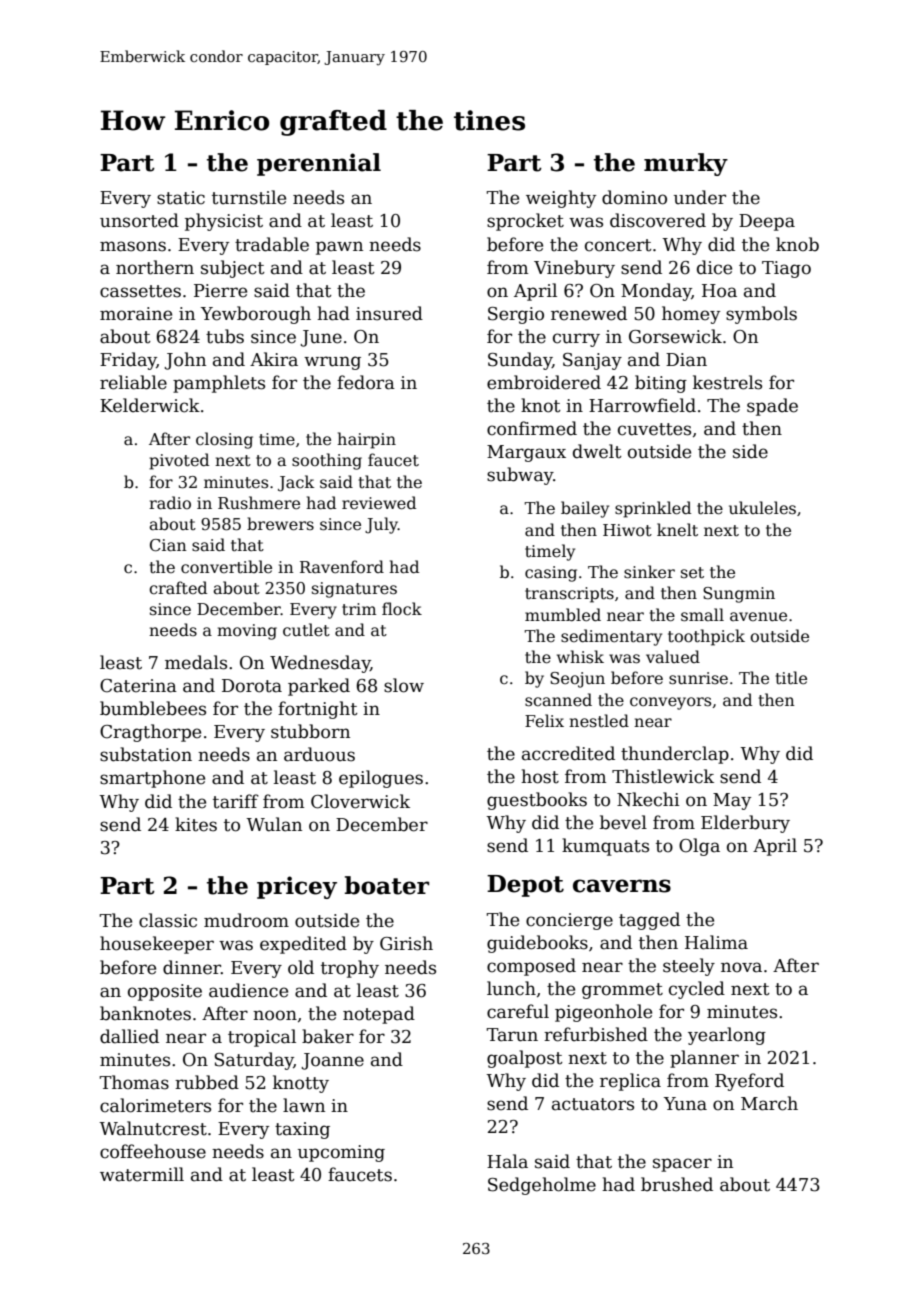 The width and height of the screenshot is (924, 1314). I want to click on weighty, so click(561, 199).
